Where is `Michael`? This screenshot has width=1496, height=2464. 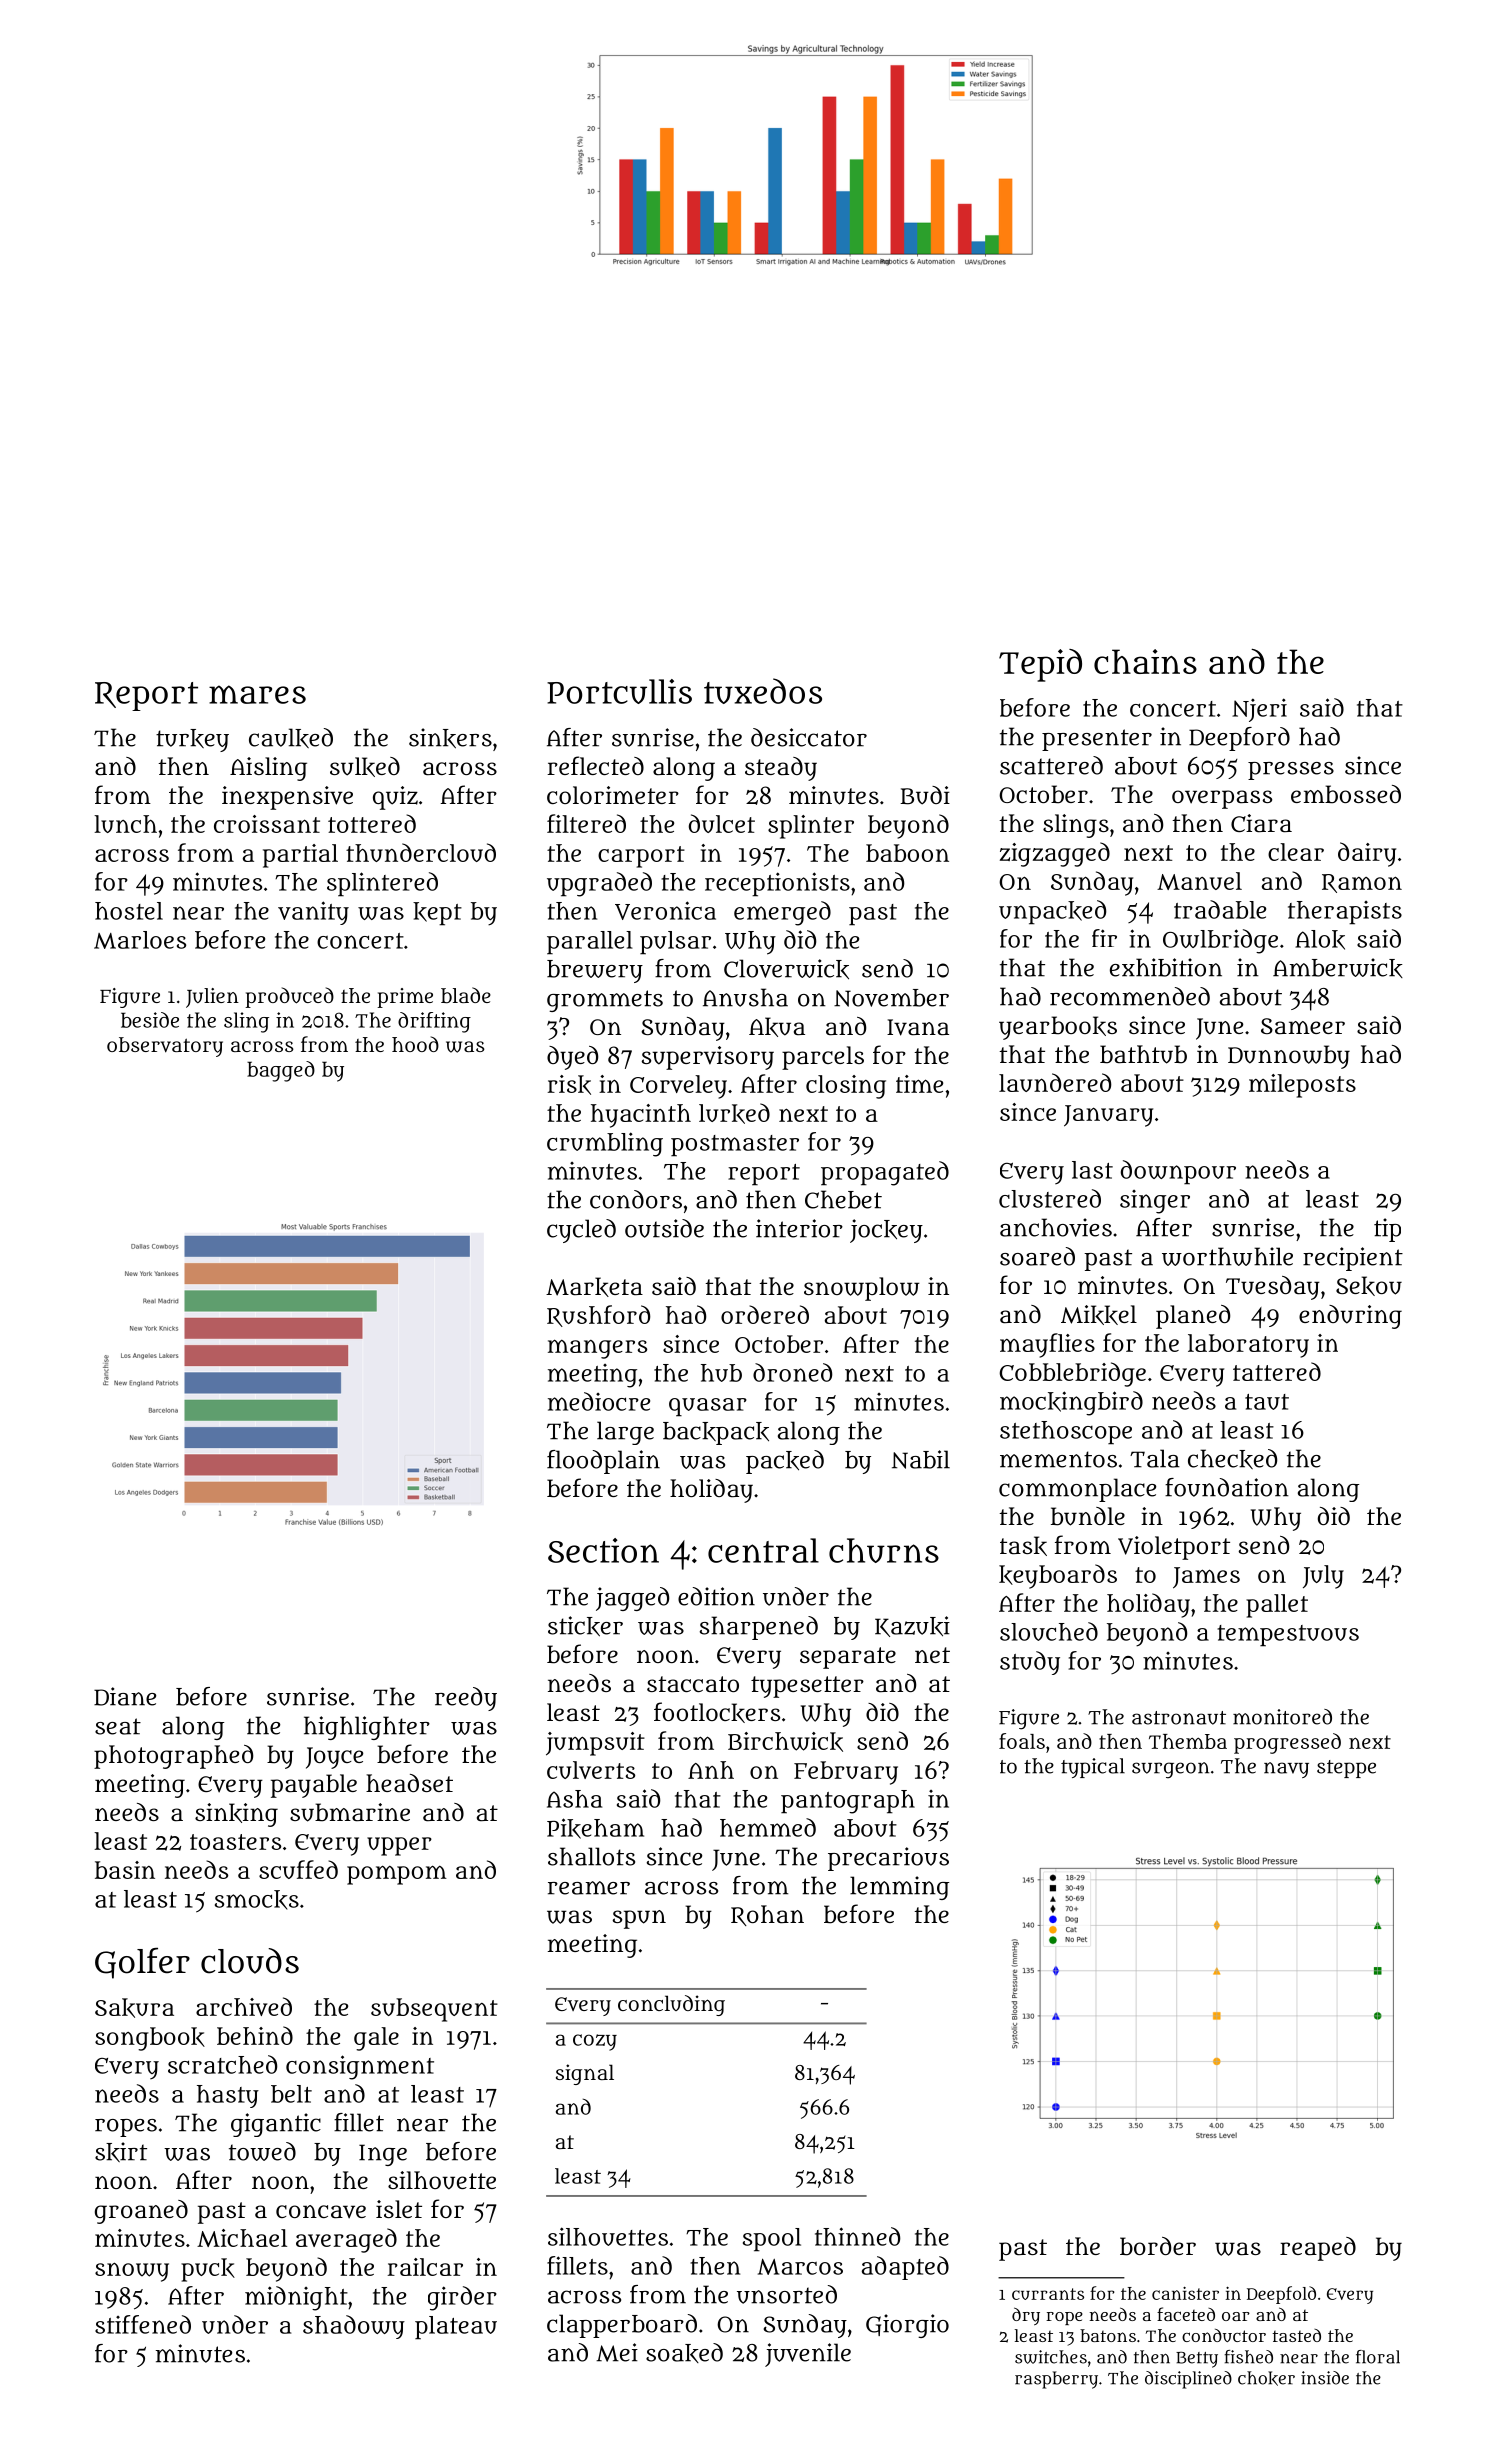 Michael is located at coordinates (242, 2238).
